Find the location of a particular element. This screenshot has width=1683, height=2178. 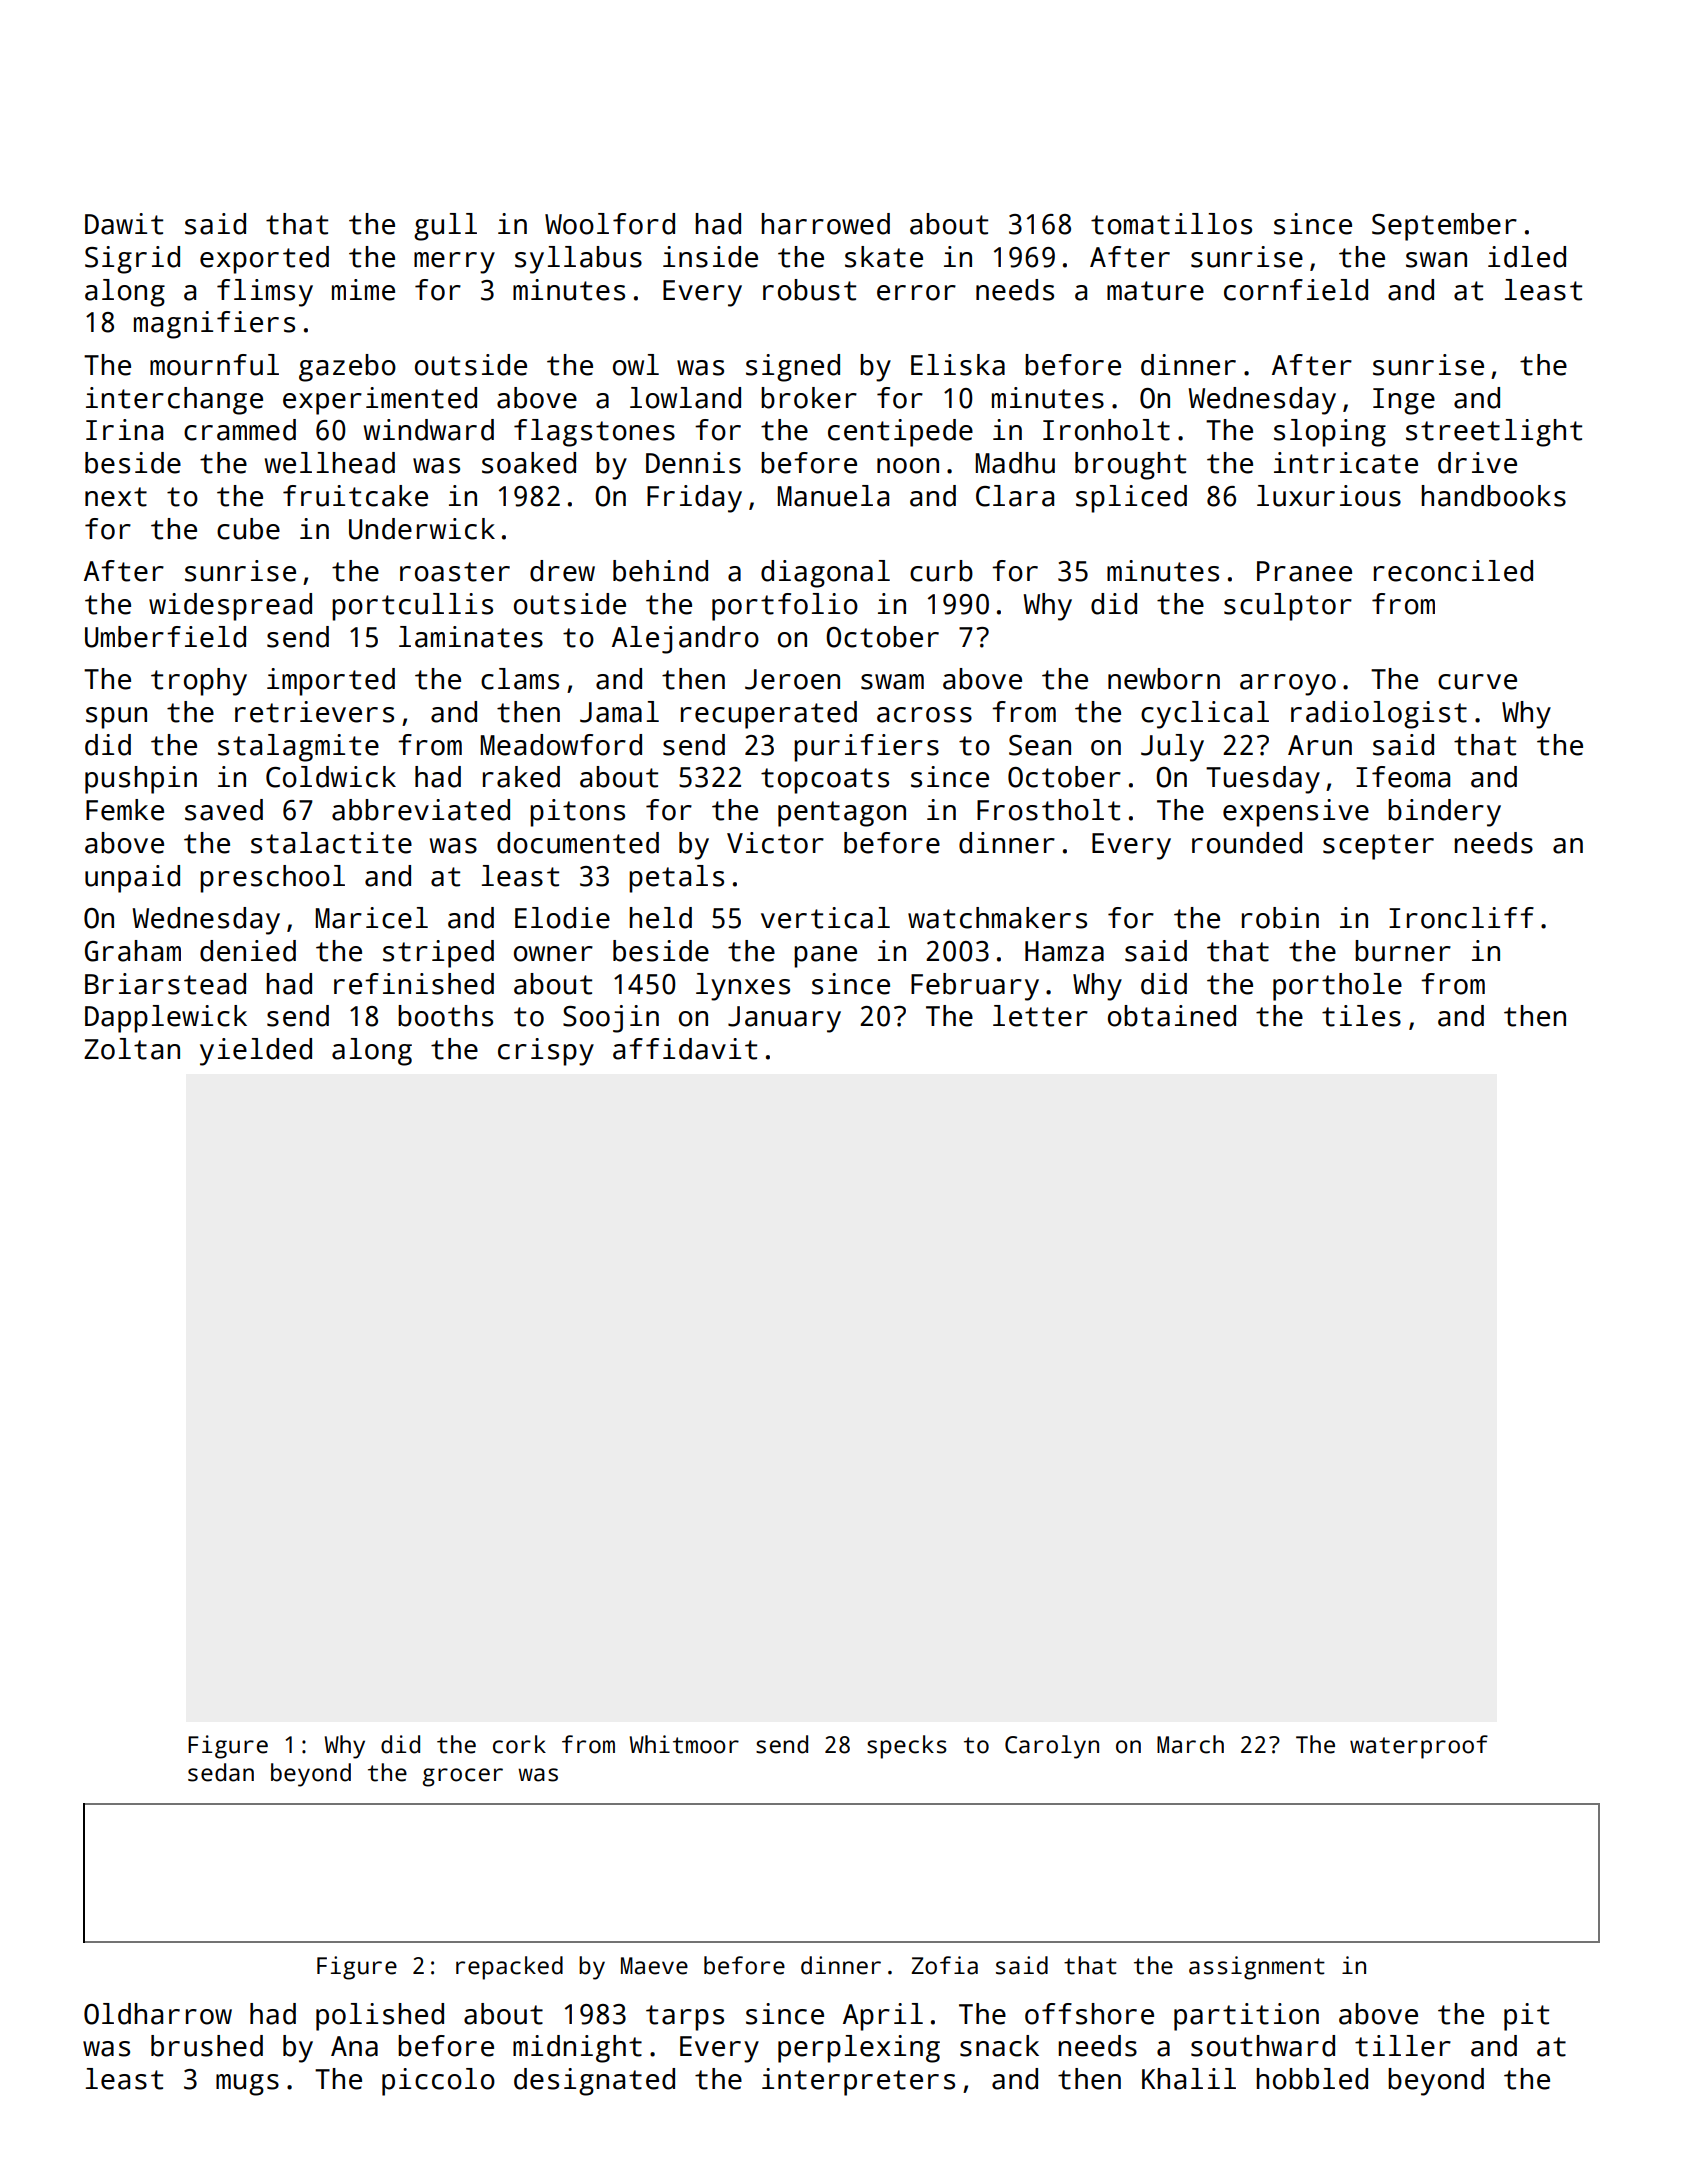

mugs is located at coordinates (247, 2085).
